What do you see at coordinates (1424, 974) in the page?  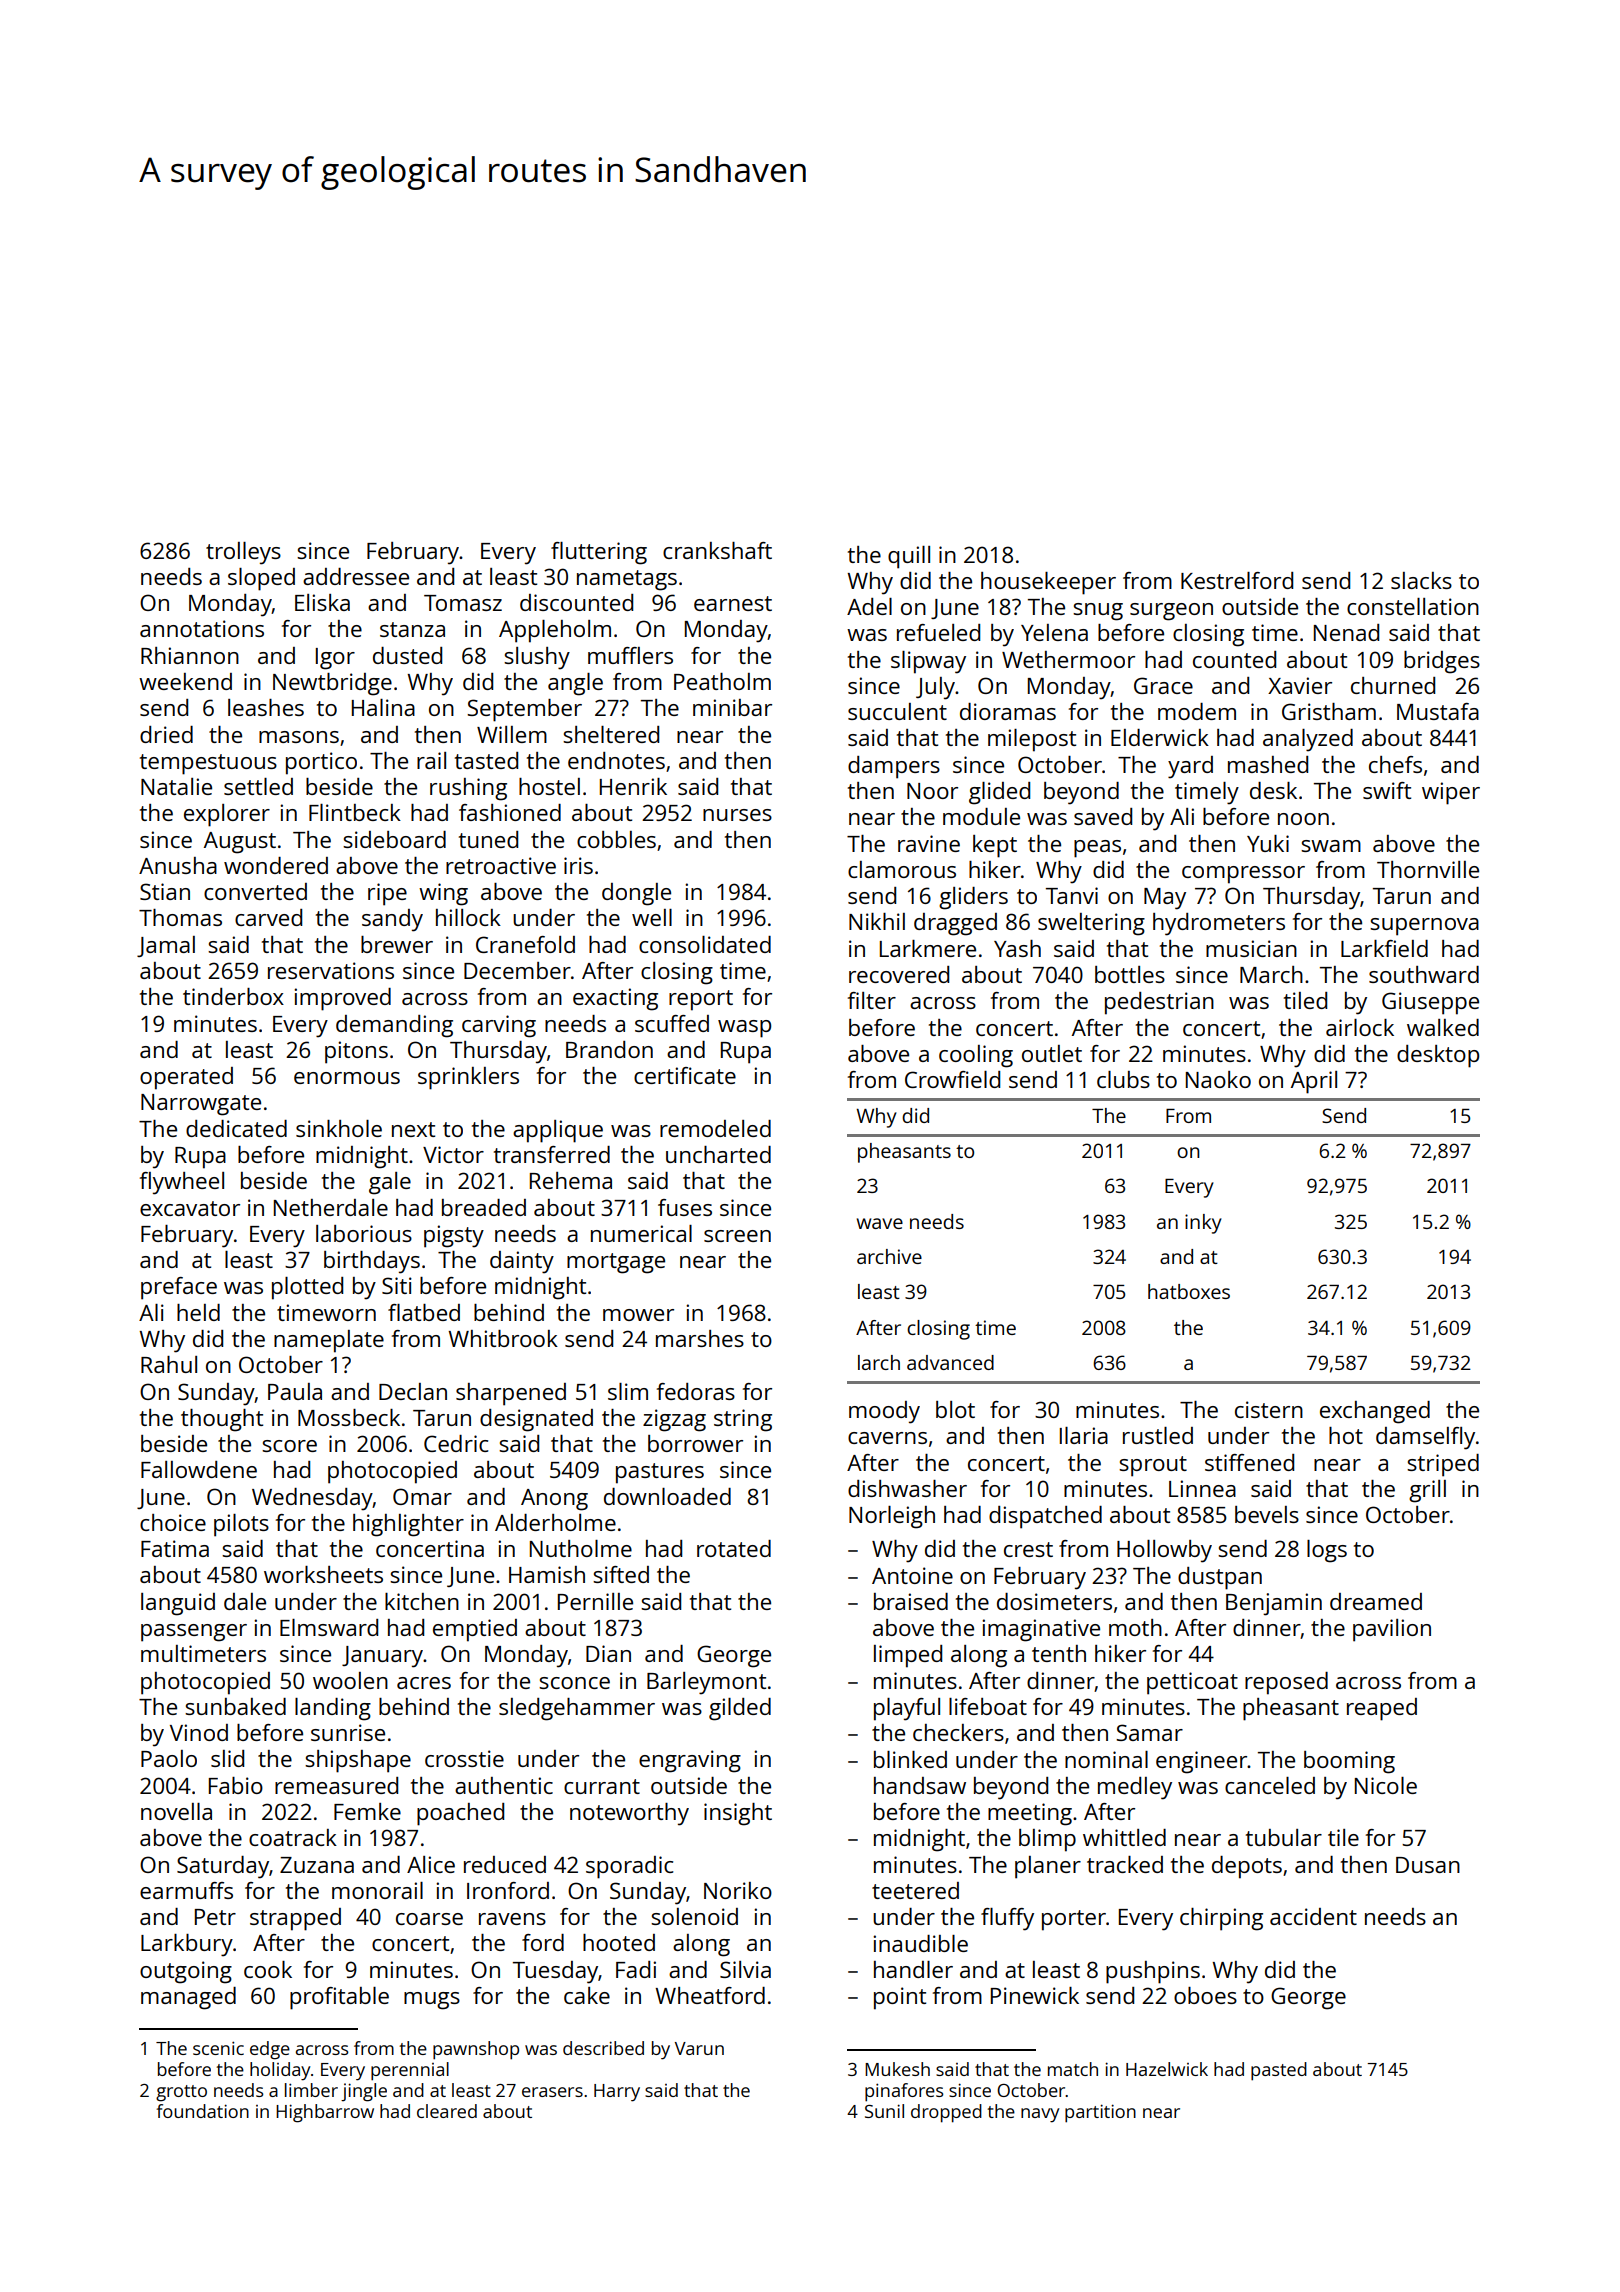 I see `southward` at bounding box center [1424, 974].
